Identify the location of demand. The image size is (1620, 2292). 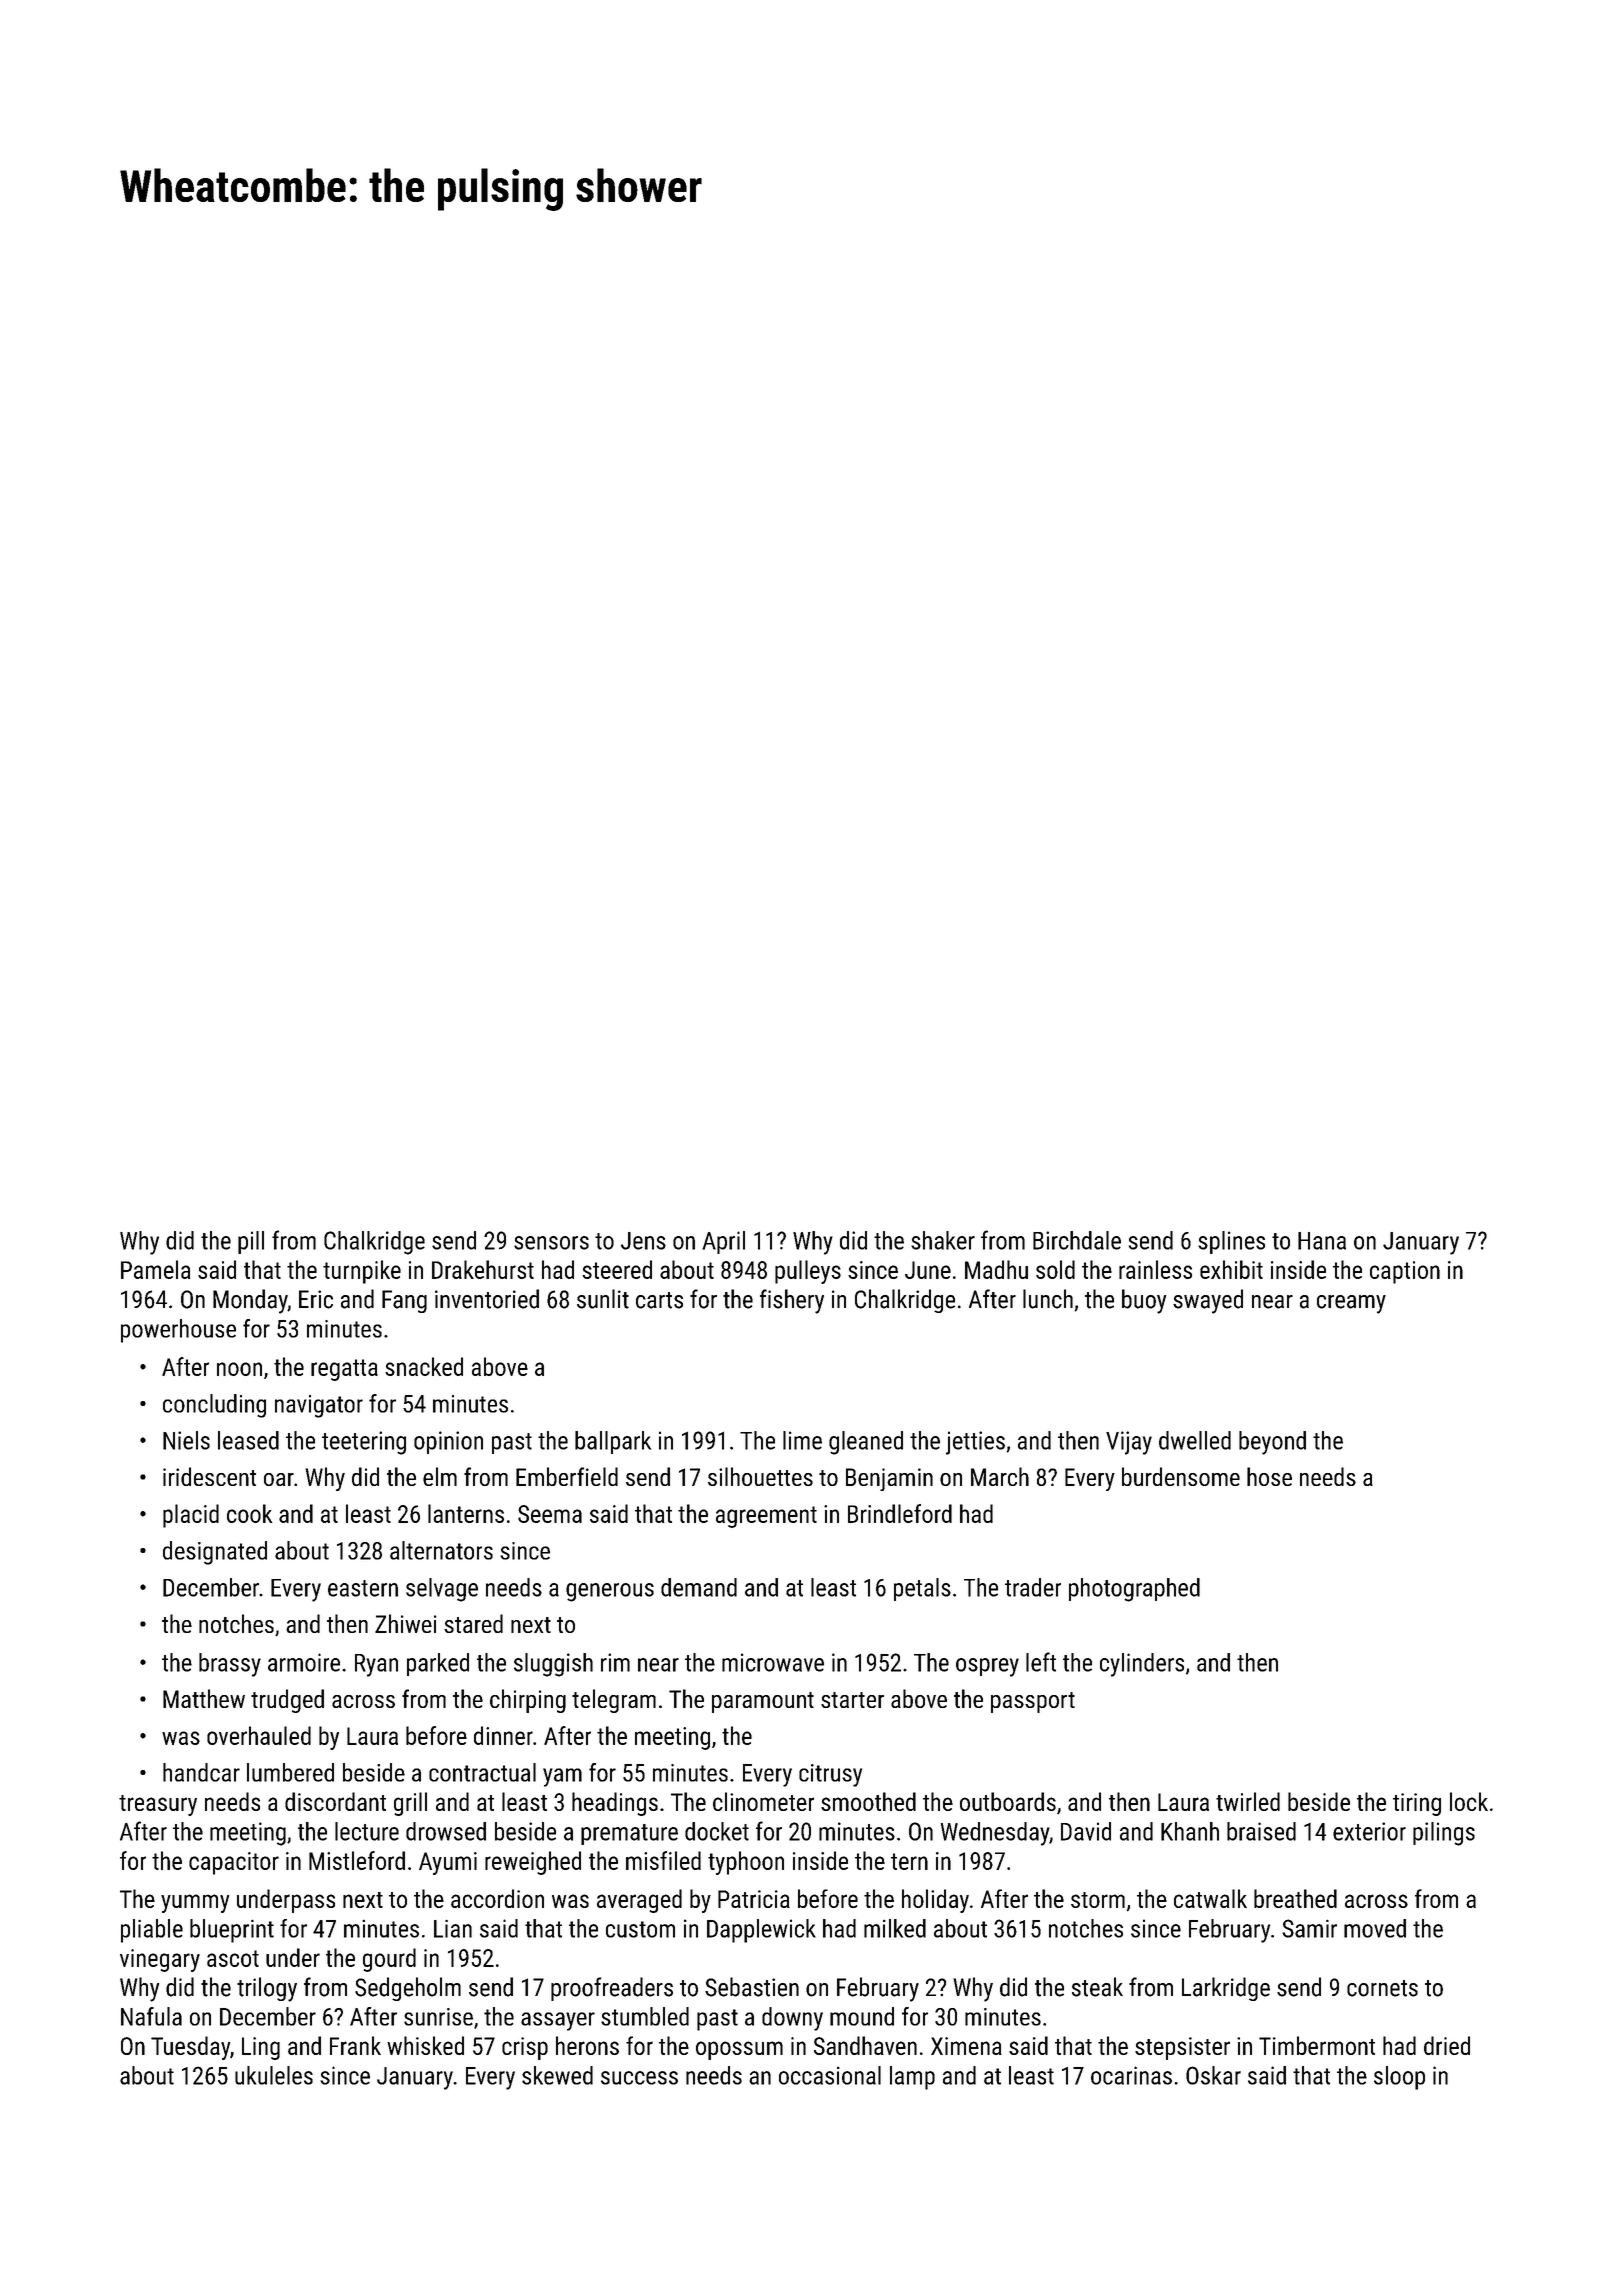
(699, 1587).
